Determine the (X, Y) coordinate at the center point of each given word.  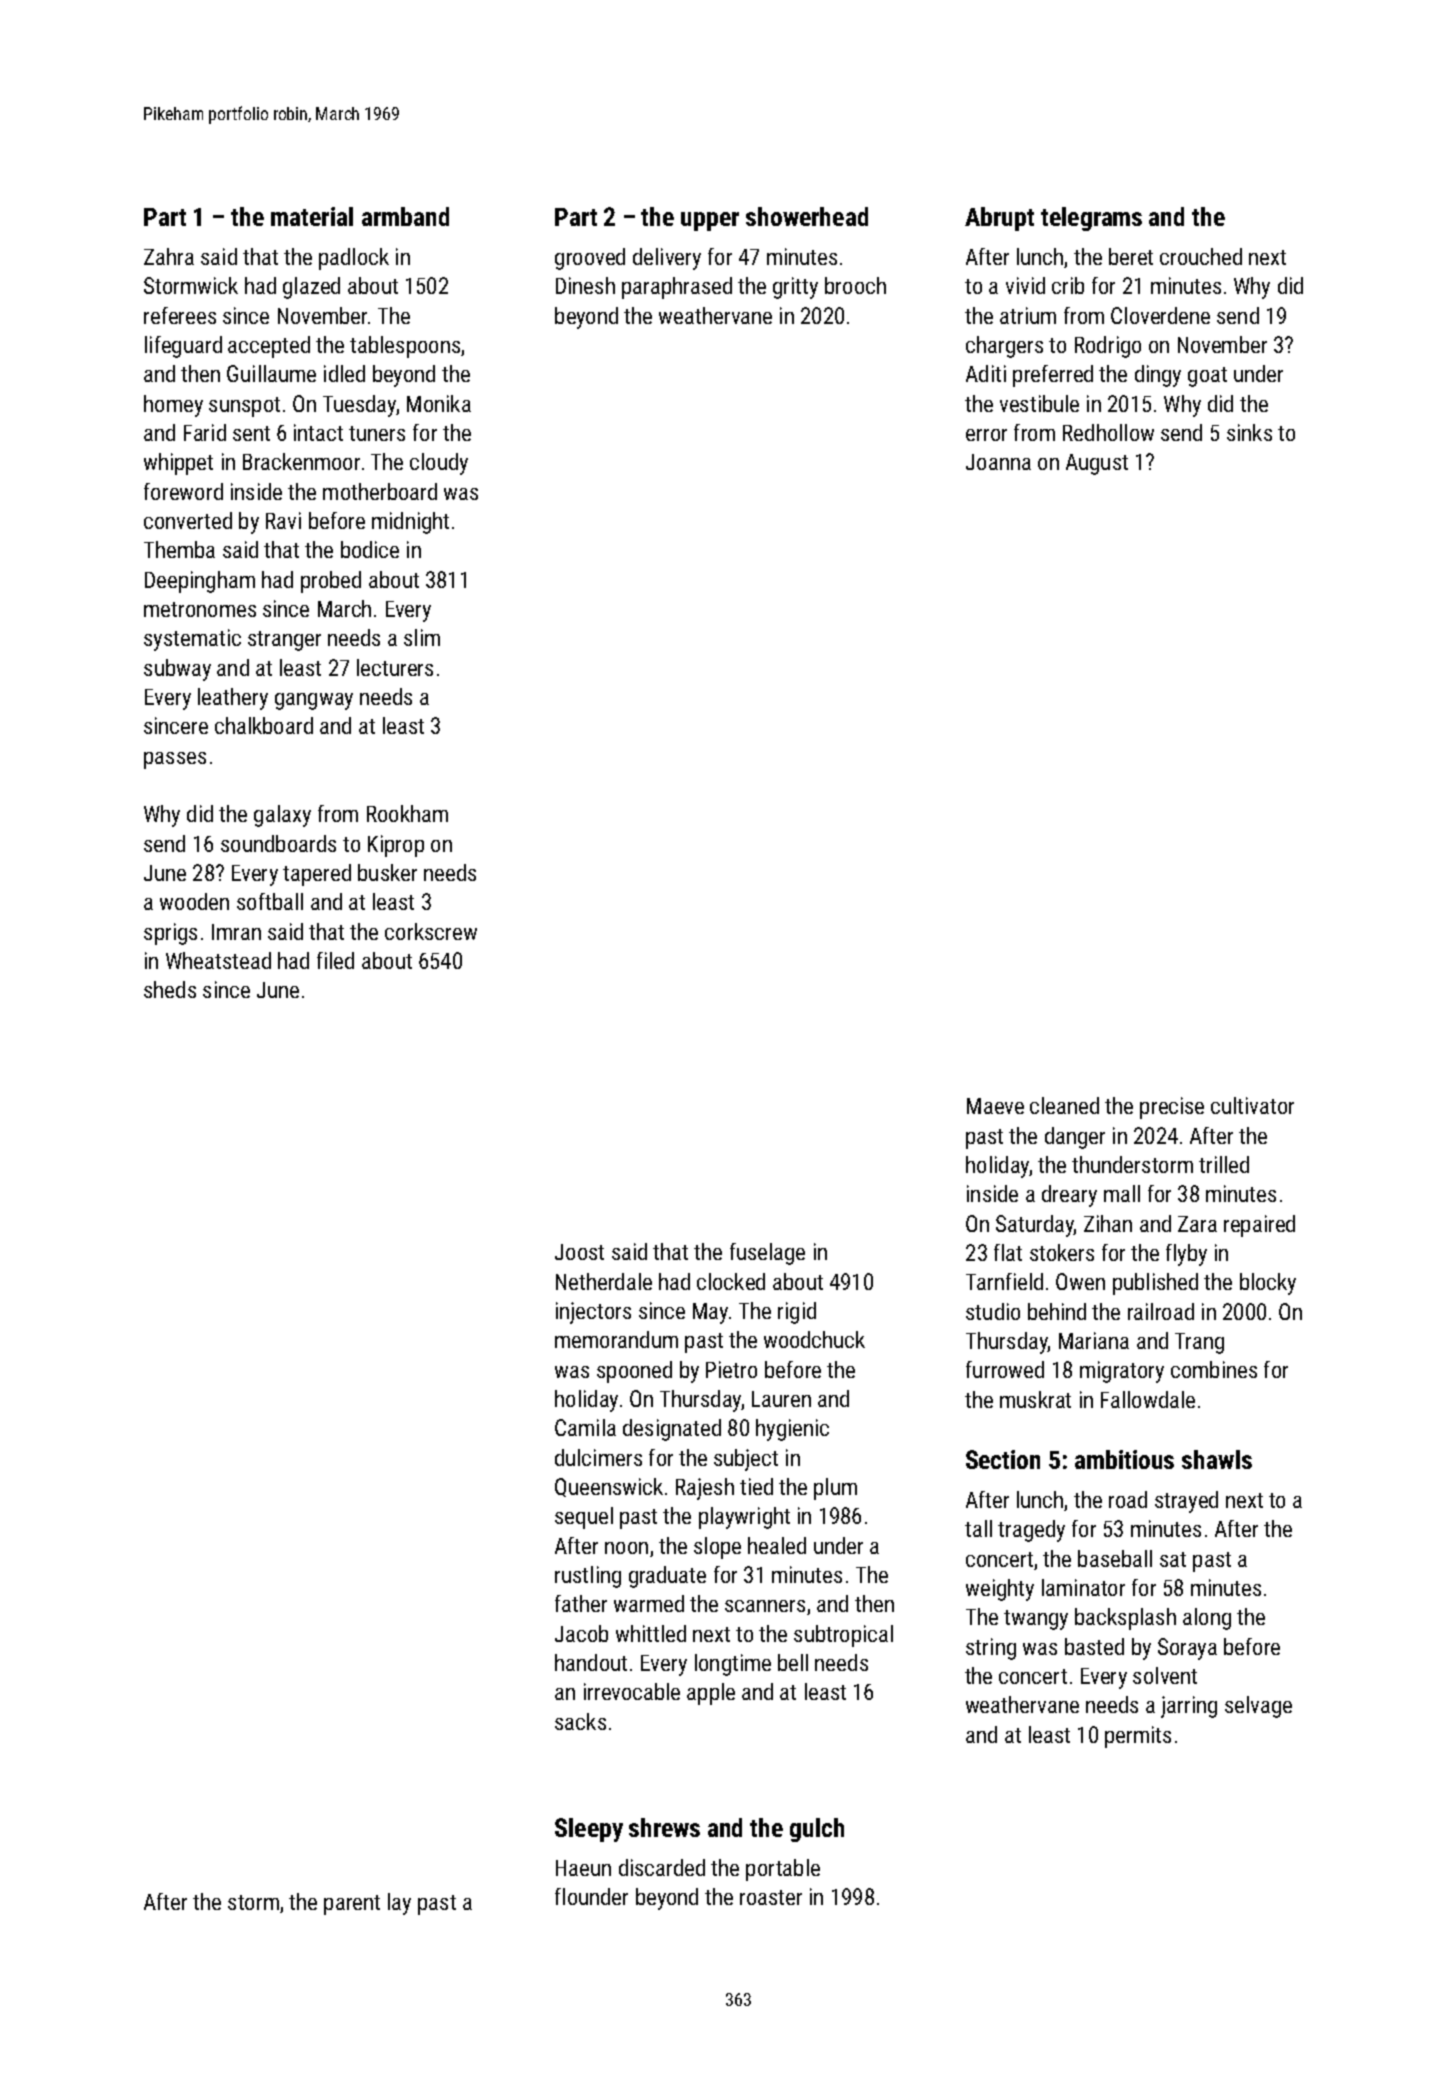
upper (710, 221)
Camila (585, 1427)
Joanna (998, 462)
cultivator (1252, 1105)
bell (793, 1662)
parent (352, 1905)
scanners (765, 1606)
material (312, 216)
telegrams (1091, 219)
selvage (1258, 1707)
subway (177, 670)
